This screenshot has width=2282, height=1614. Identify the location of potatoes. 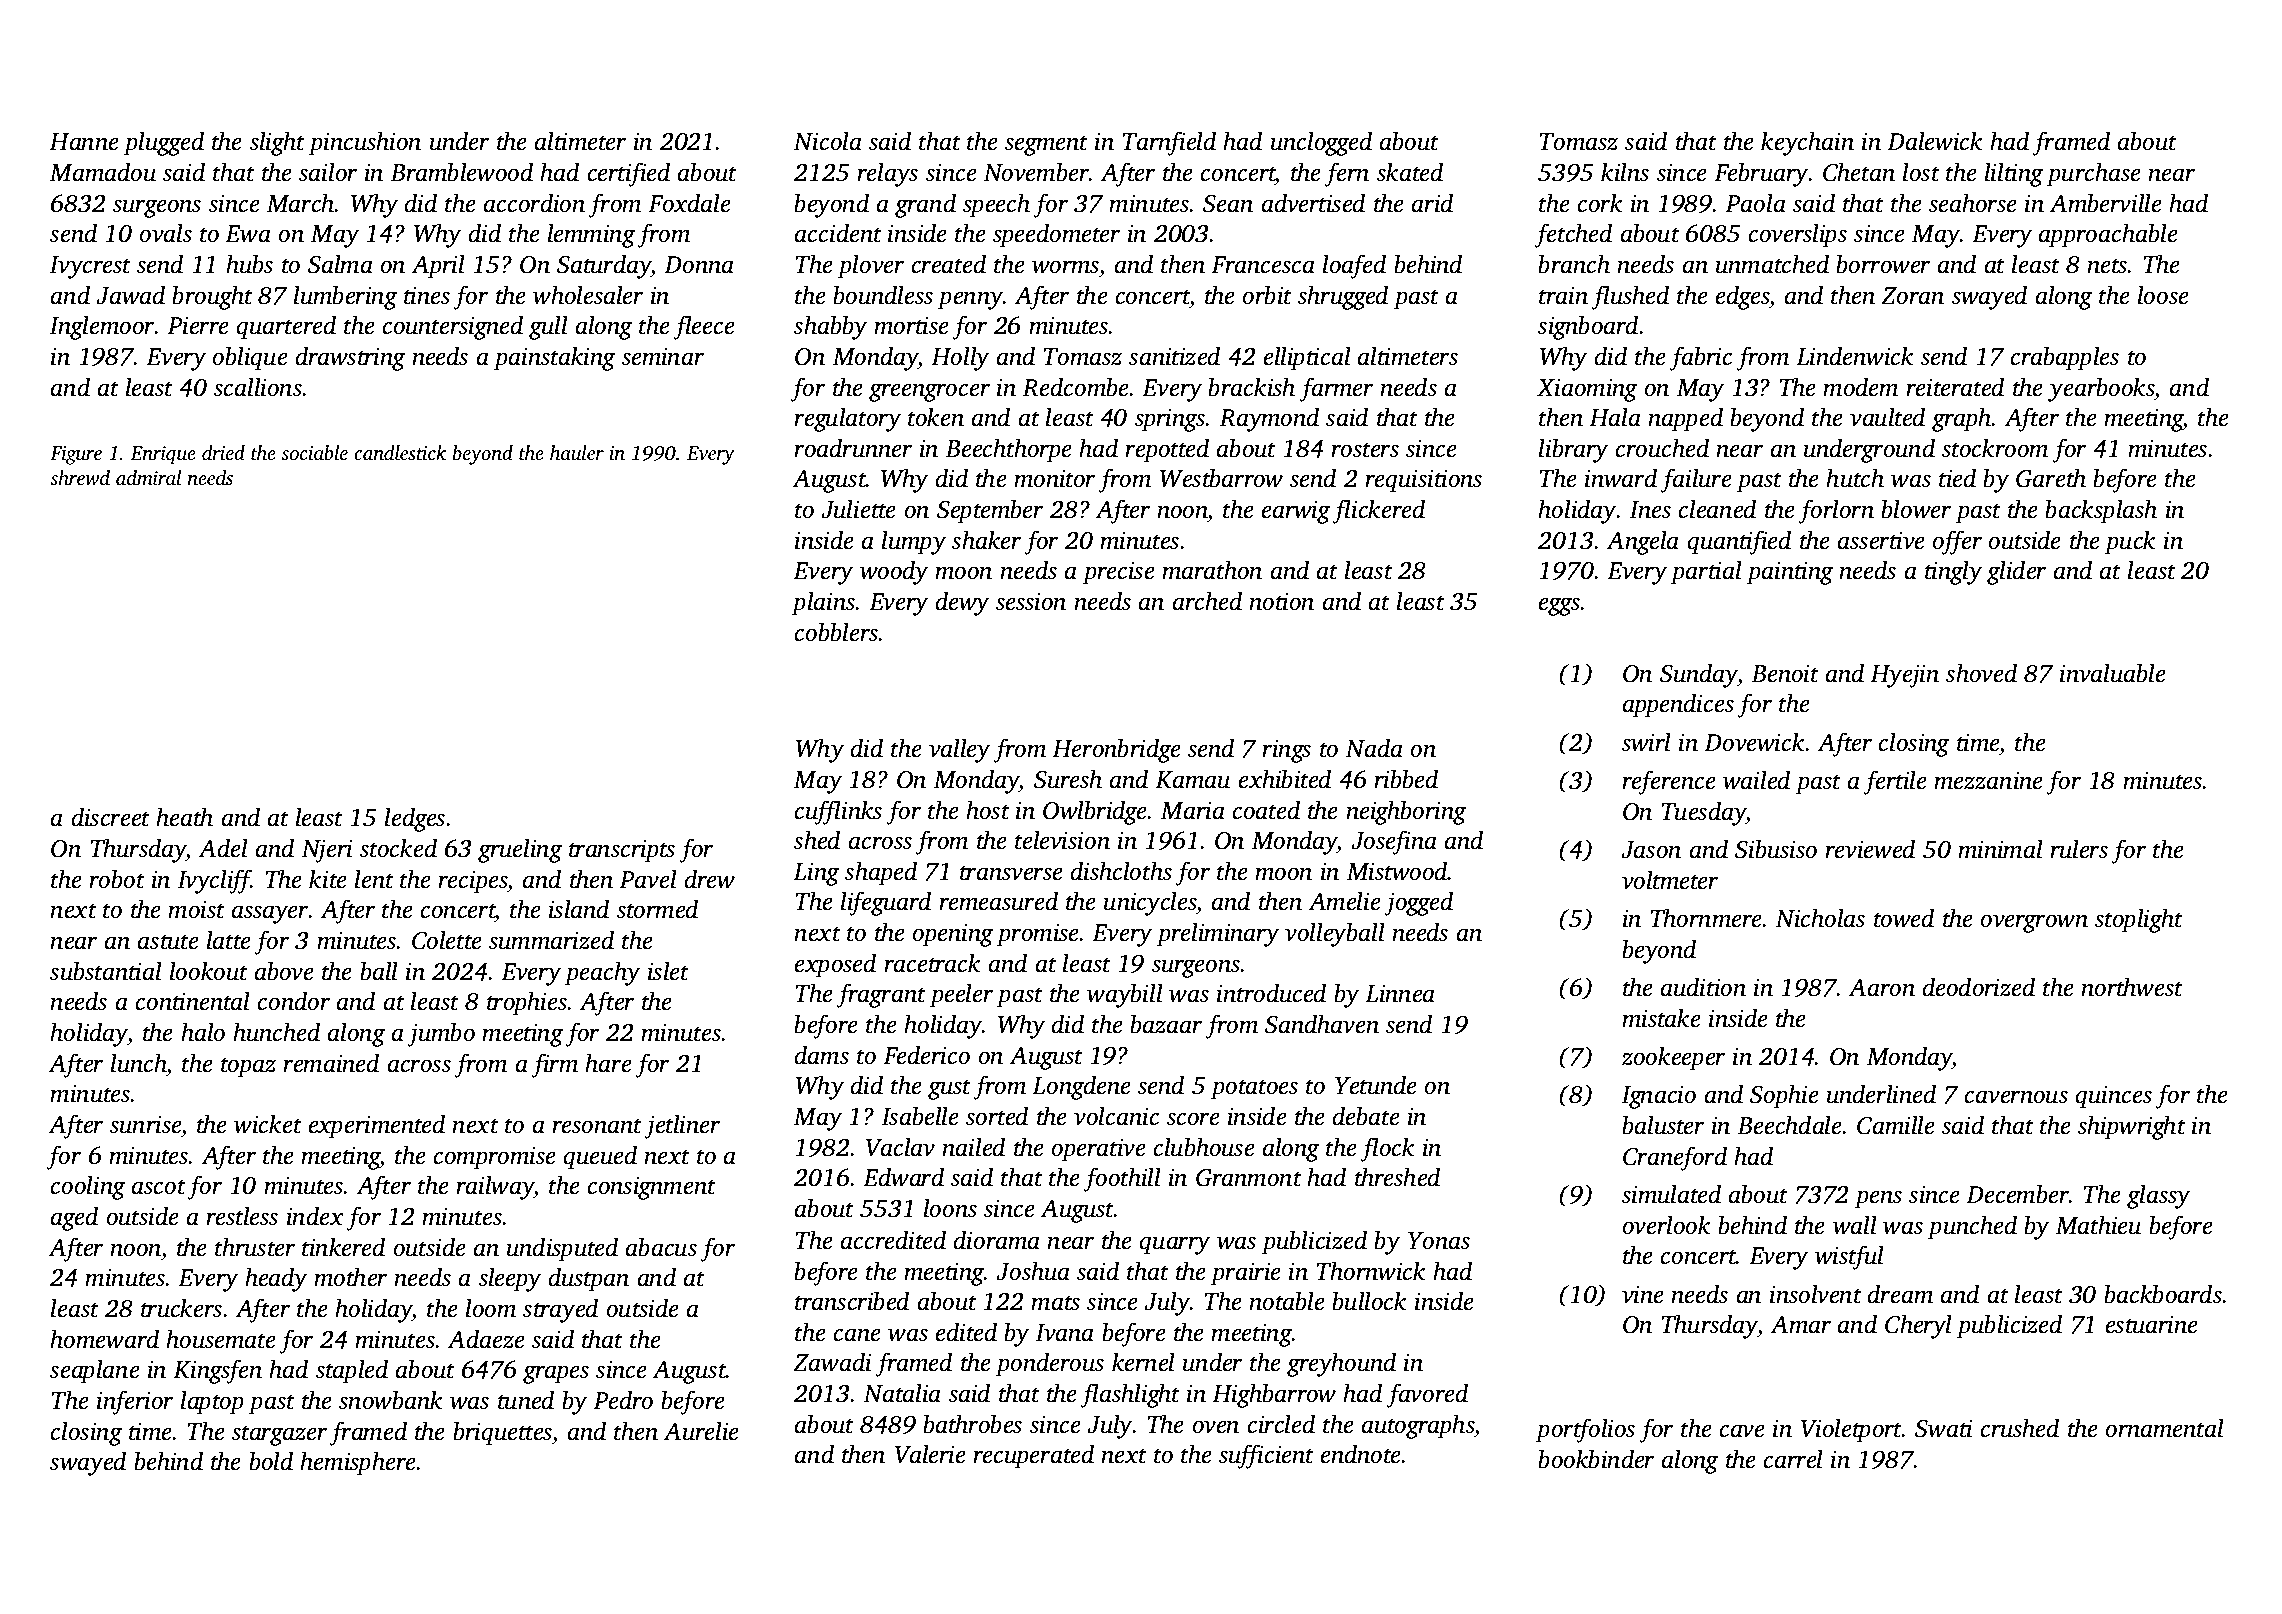
(1254, 1089).
